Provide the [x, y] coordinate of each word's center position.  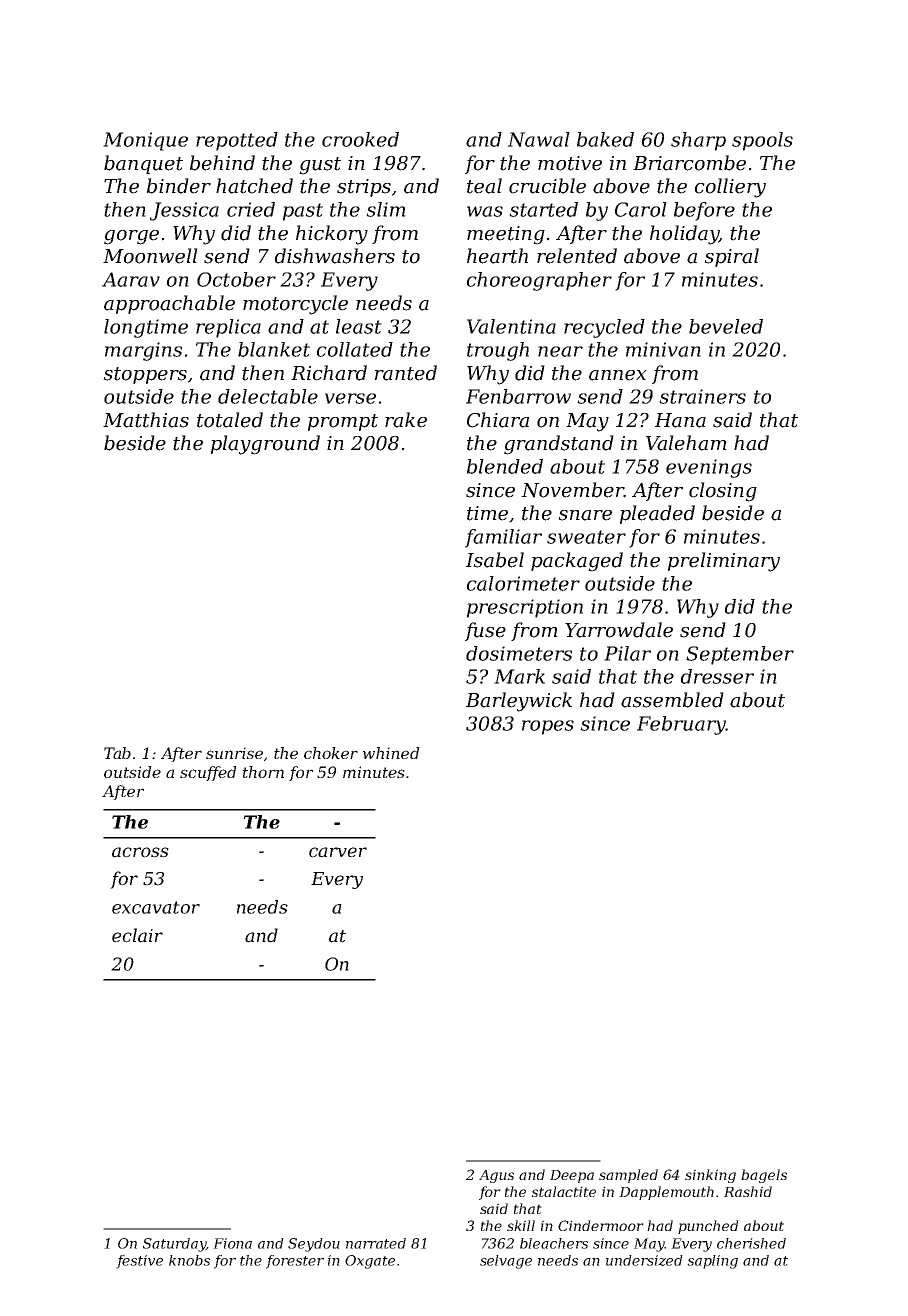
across [140, 852]
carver [338, 852]
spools [762, 141]
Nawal [538, 139]
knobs [189, 1260]
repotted [237, 141]
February [681, 725]
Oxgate [370, 1262]
